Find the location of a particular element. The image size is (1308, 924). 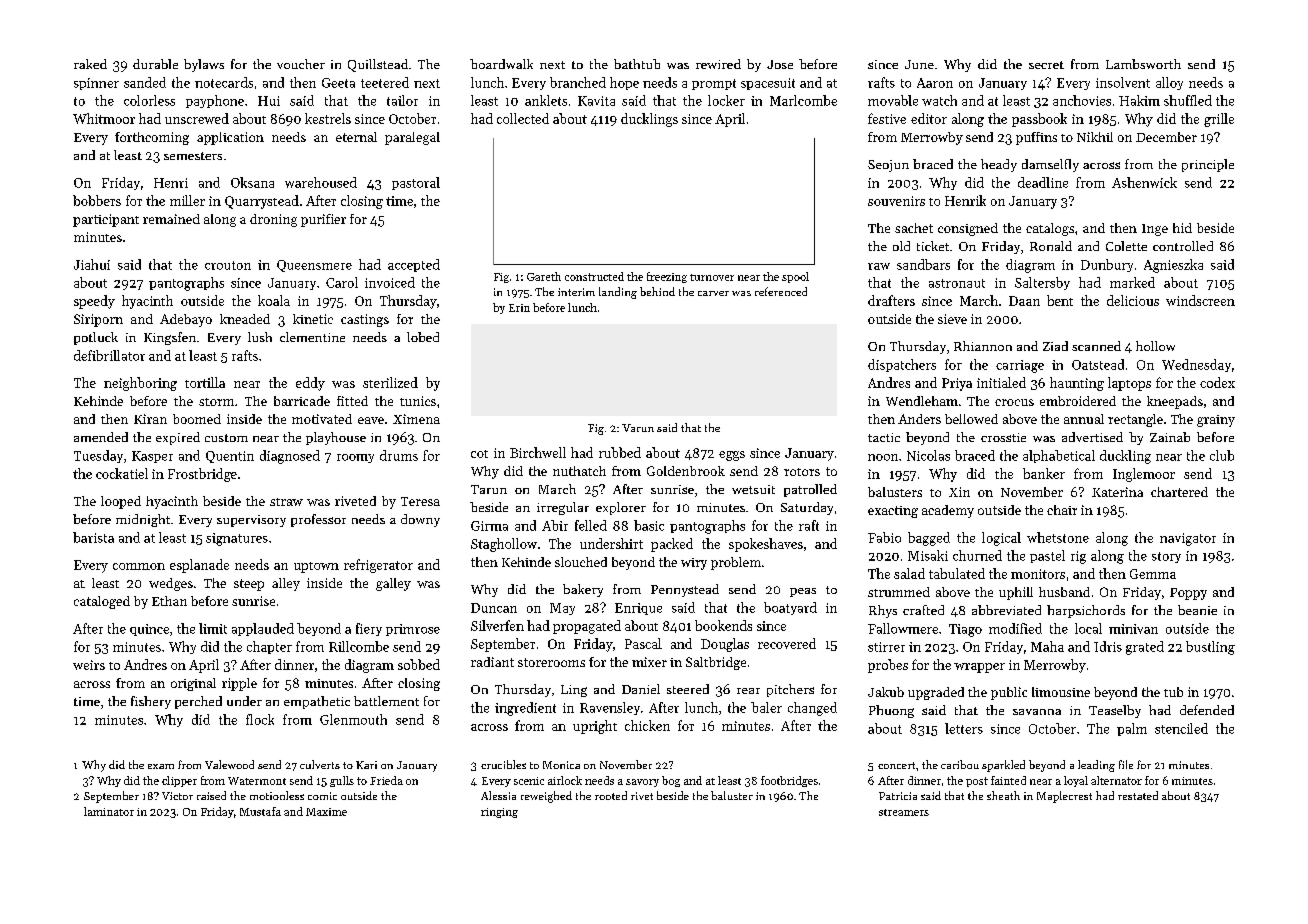

Lambsworth is located at coordinates (1143, 64).
